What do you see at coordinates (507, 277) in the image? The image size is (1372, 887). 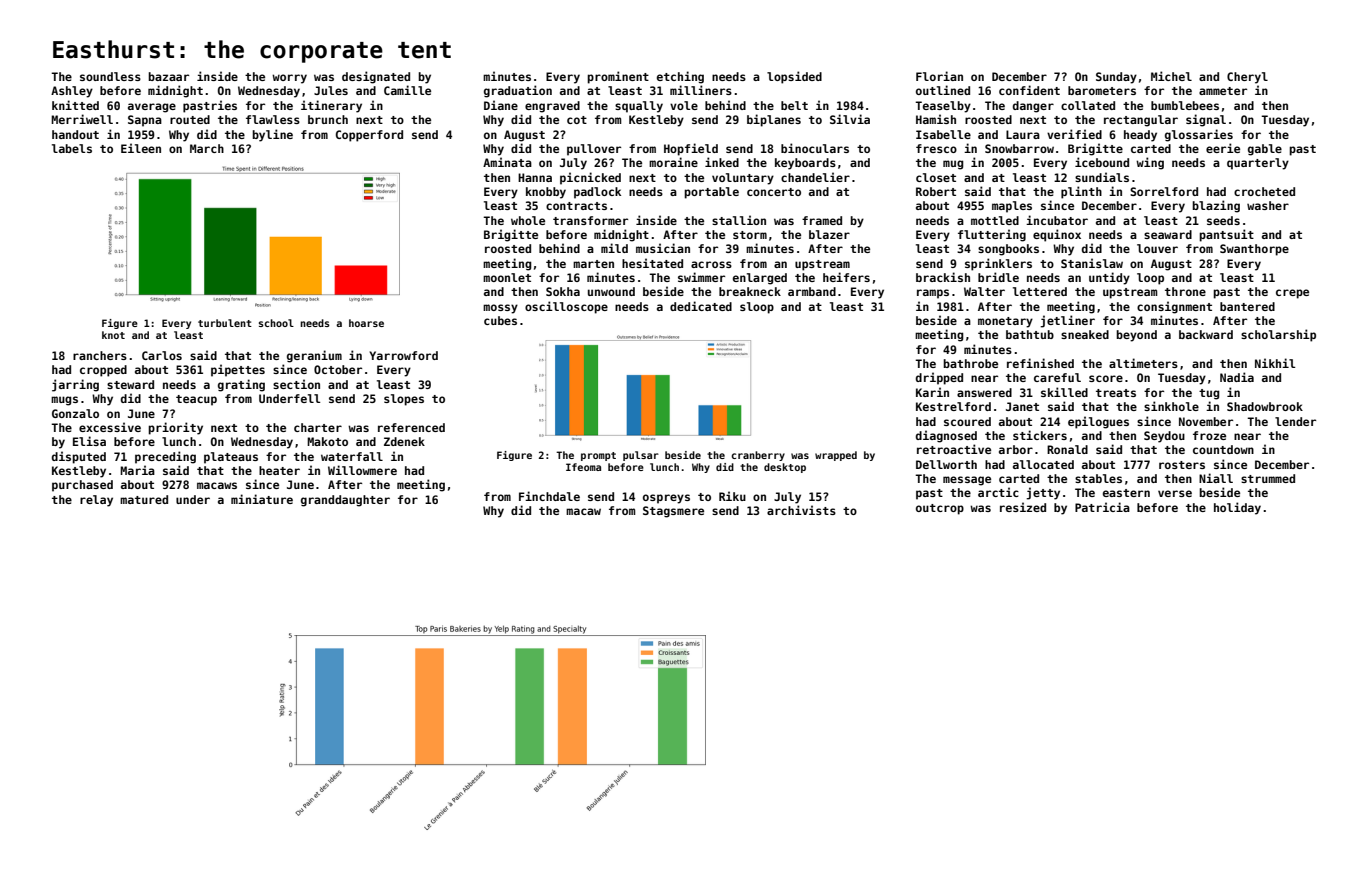 I see `moonlet` at bounding box center [507, 277].
